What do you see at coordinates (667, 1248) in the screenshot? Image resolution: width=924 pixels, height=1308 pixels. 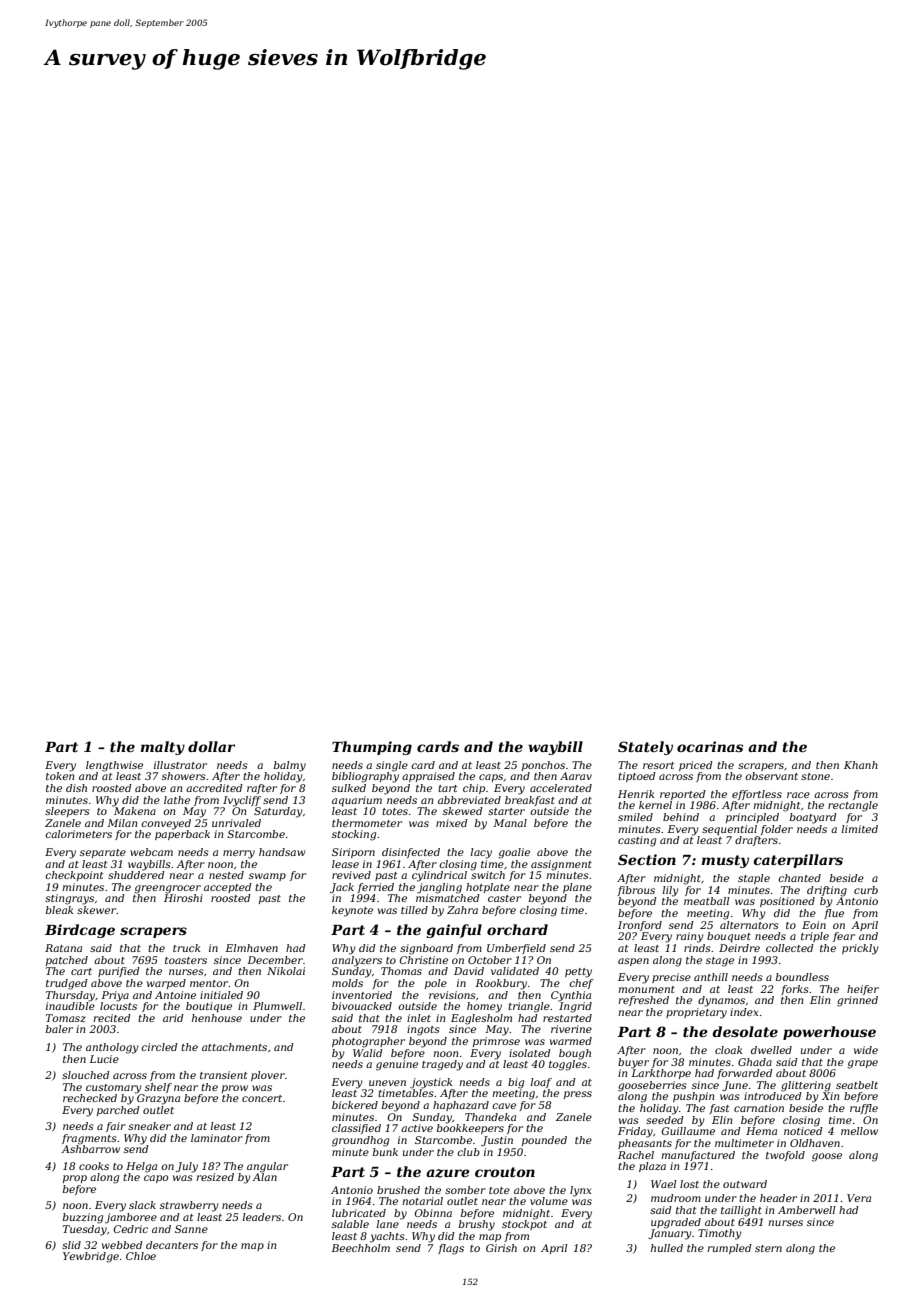 I see `hulled` at bounding box center [667, 1248].
